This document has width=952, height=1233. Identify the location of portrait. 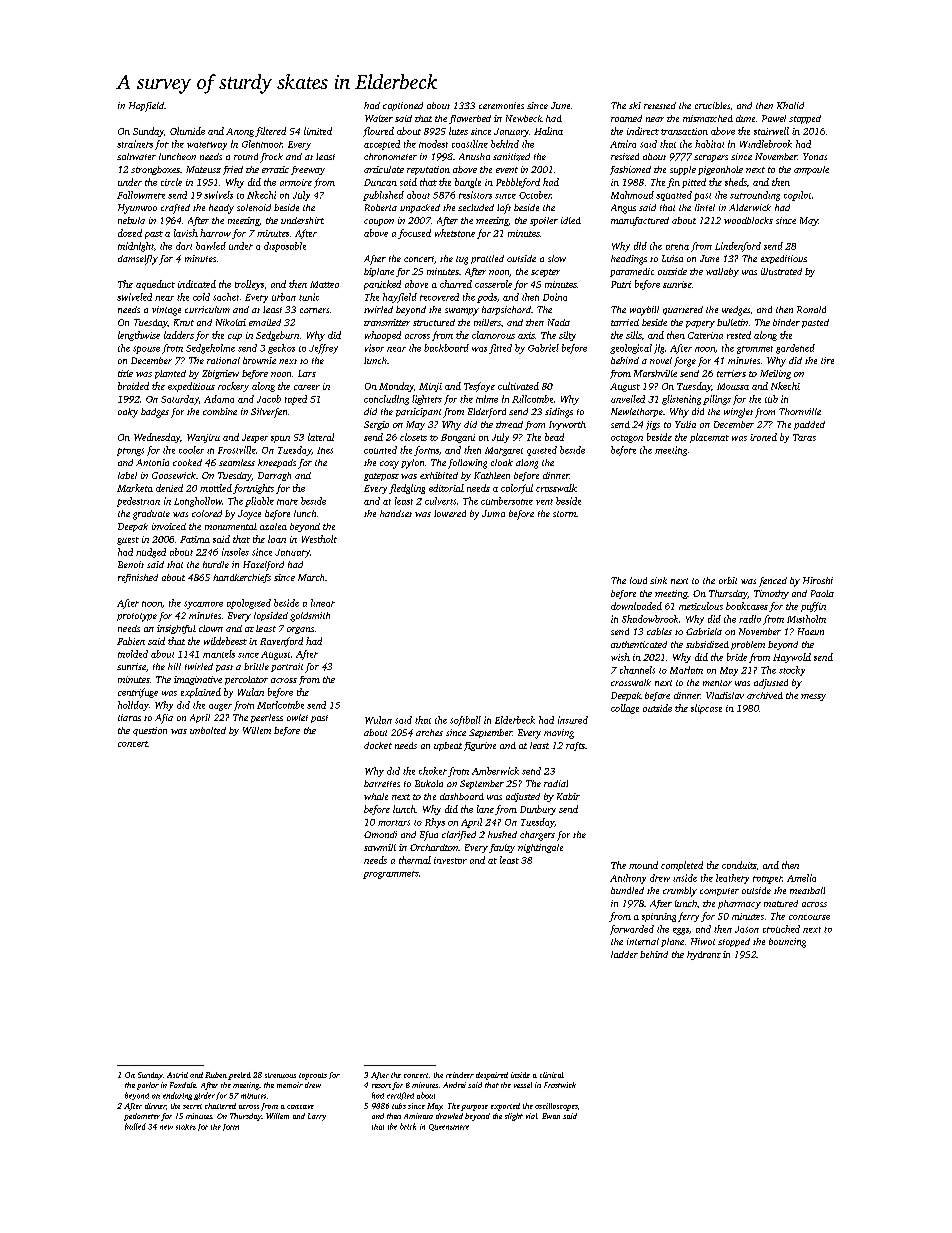
(287, 667).
